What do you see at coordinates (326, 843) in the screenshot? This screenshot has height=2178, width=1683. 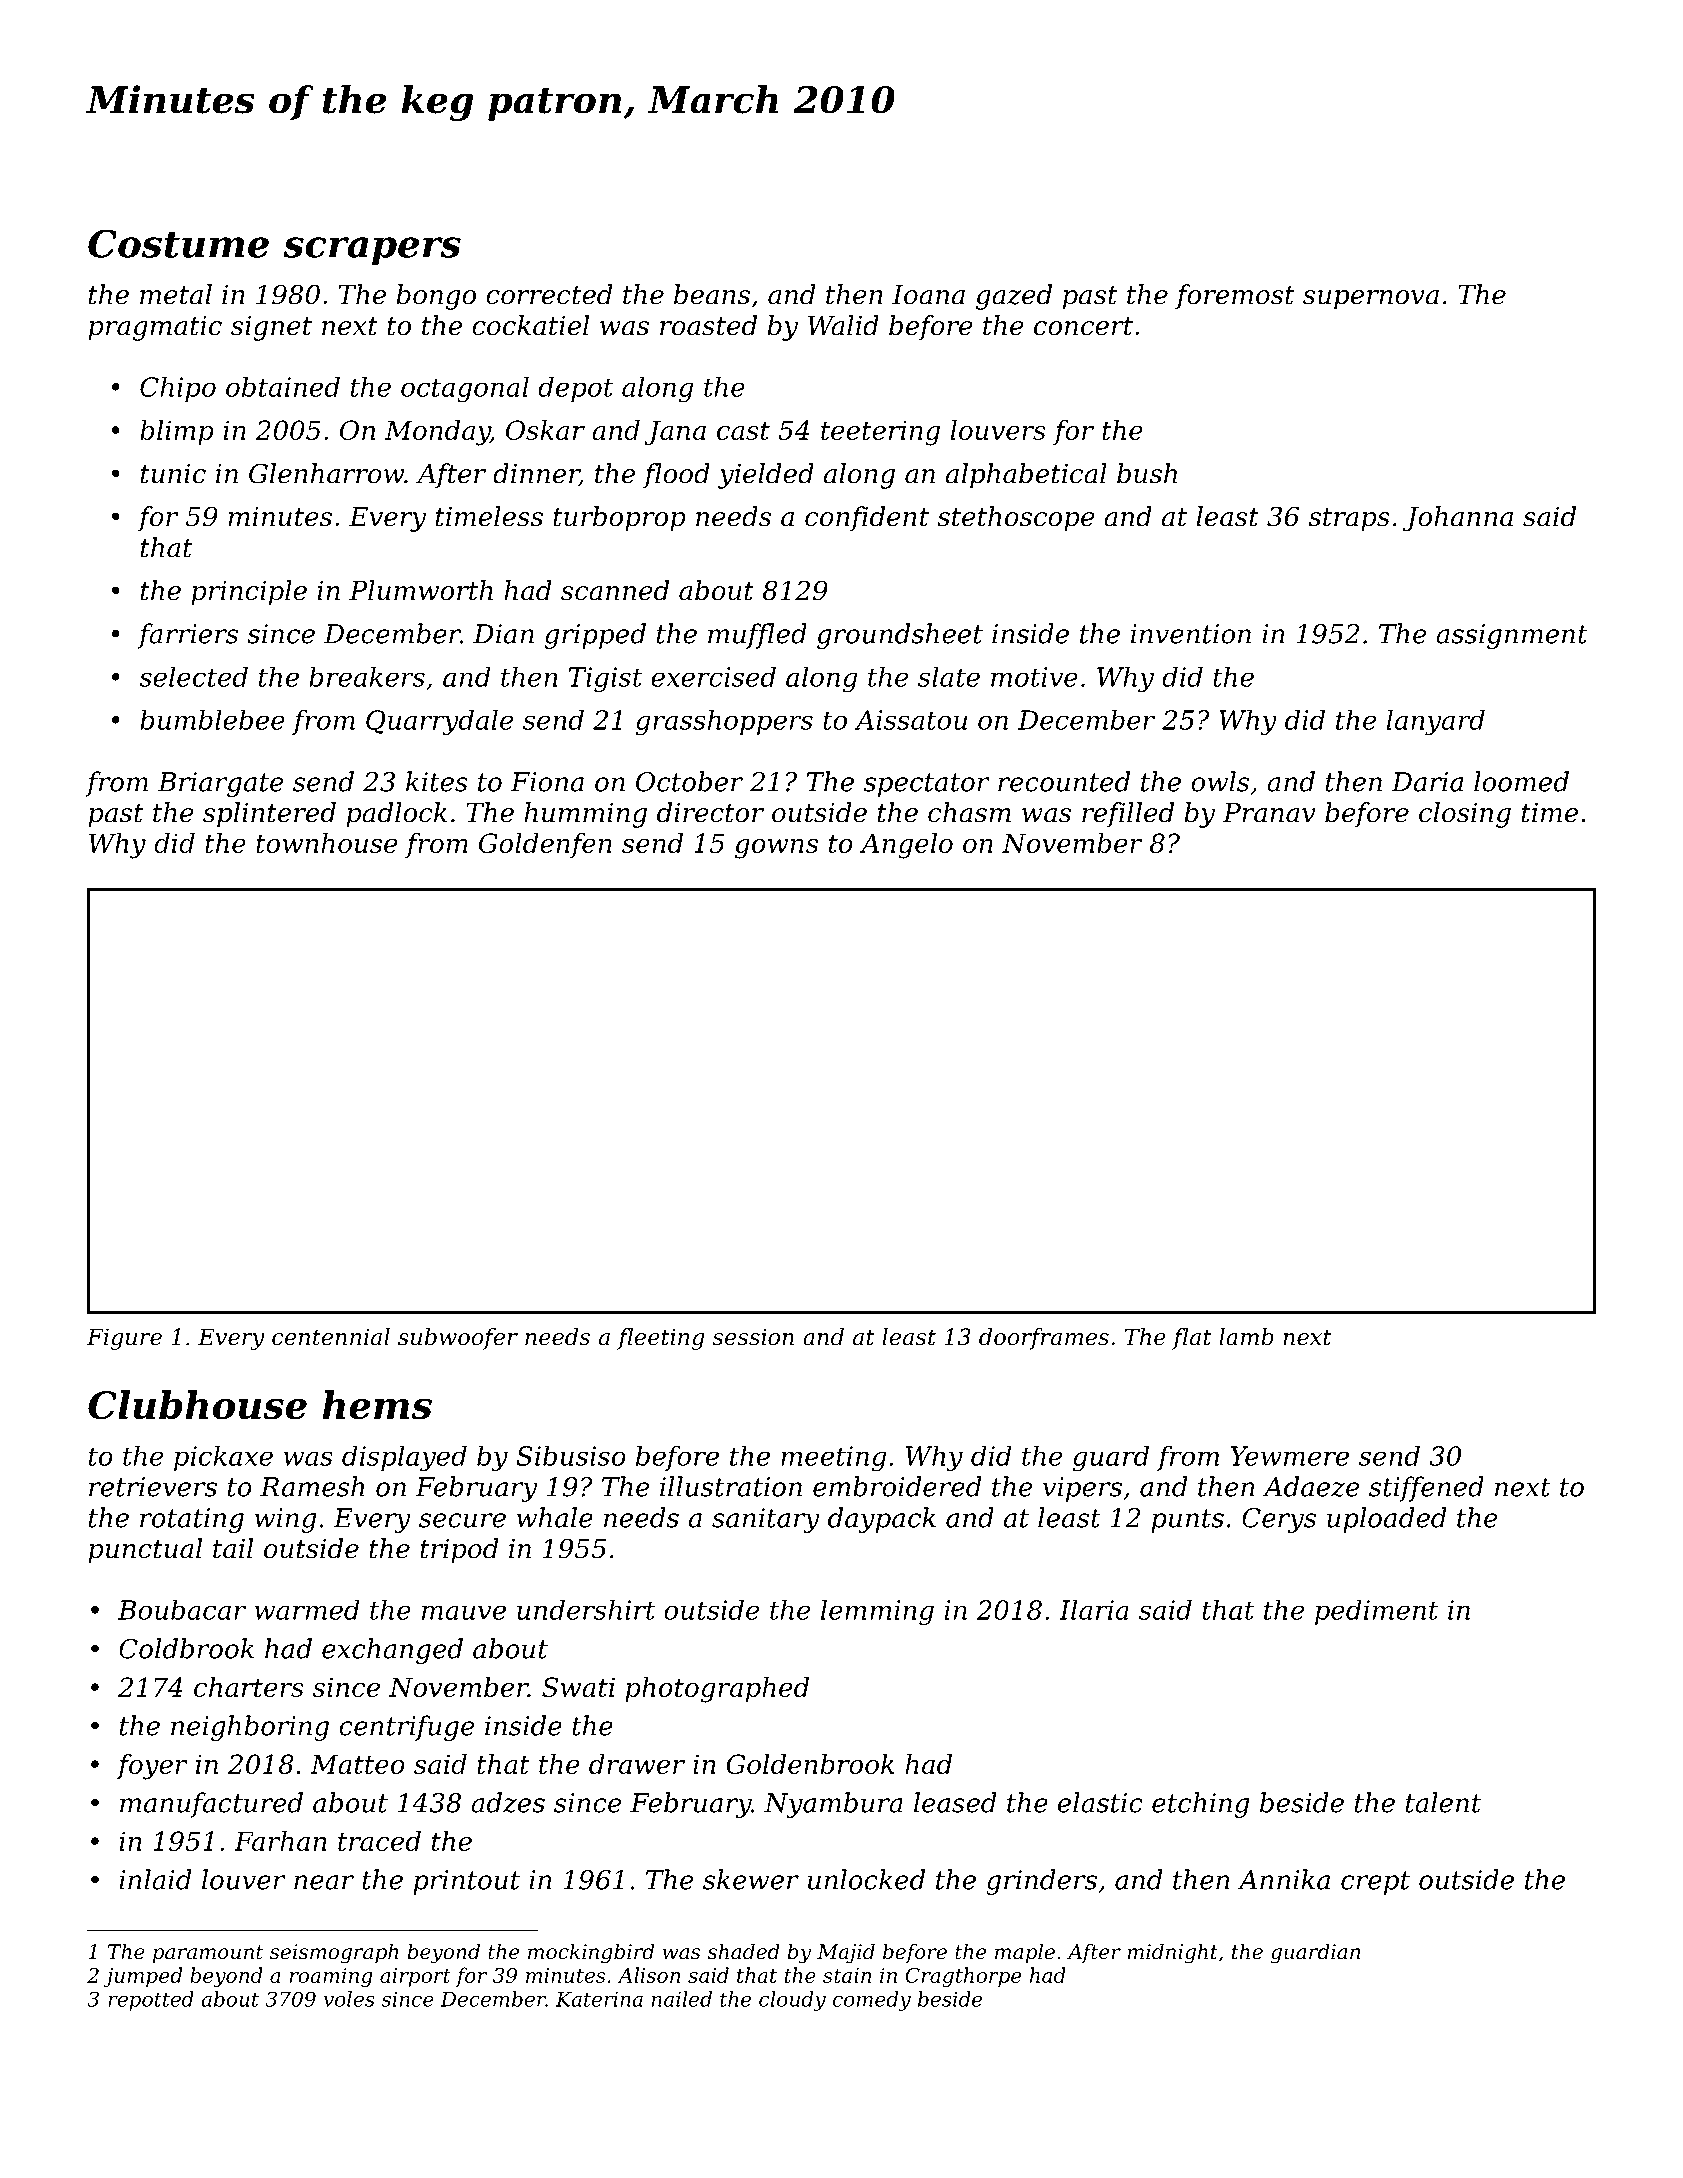 I see `townhouse` at bounding box center [326, 843].
